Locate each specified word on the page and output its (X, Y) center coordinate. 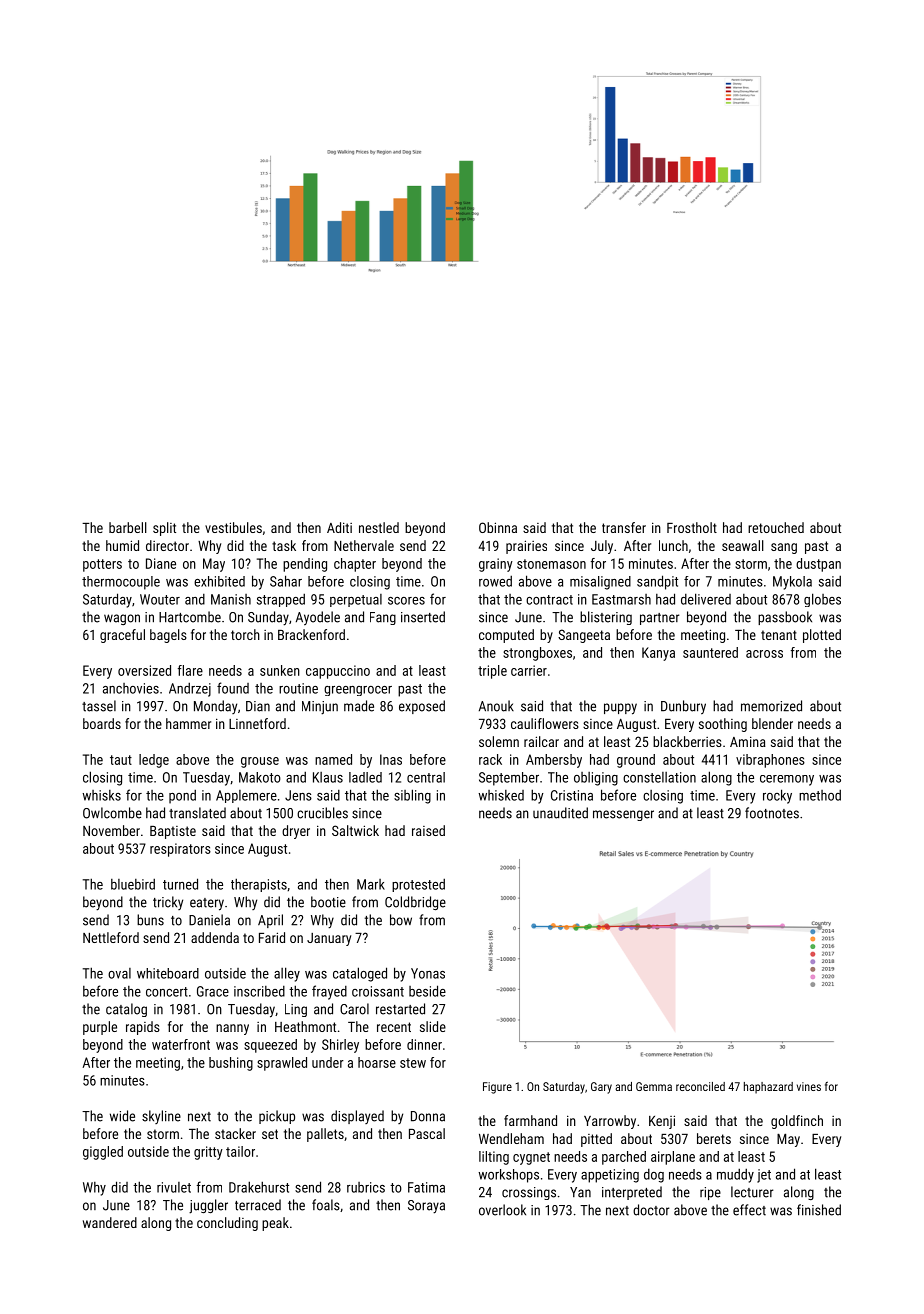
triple (492, 672)
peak (275, 1224)
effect (749, 1210)
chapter (355, 565)
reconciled (700, 1086)
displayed (357, 1117)
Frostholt (692, 527)
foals (326, 1205)
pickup (277, 1117)
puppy (620, 709)
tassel (99, 706)
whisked (501, 795)
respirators (180, 850)
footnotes (772, 813)
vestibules (233, 527)
